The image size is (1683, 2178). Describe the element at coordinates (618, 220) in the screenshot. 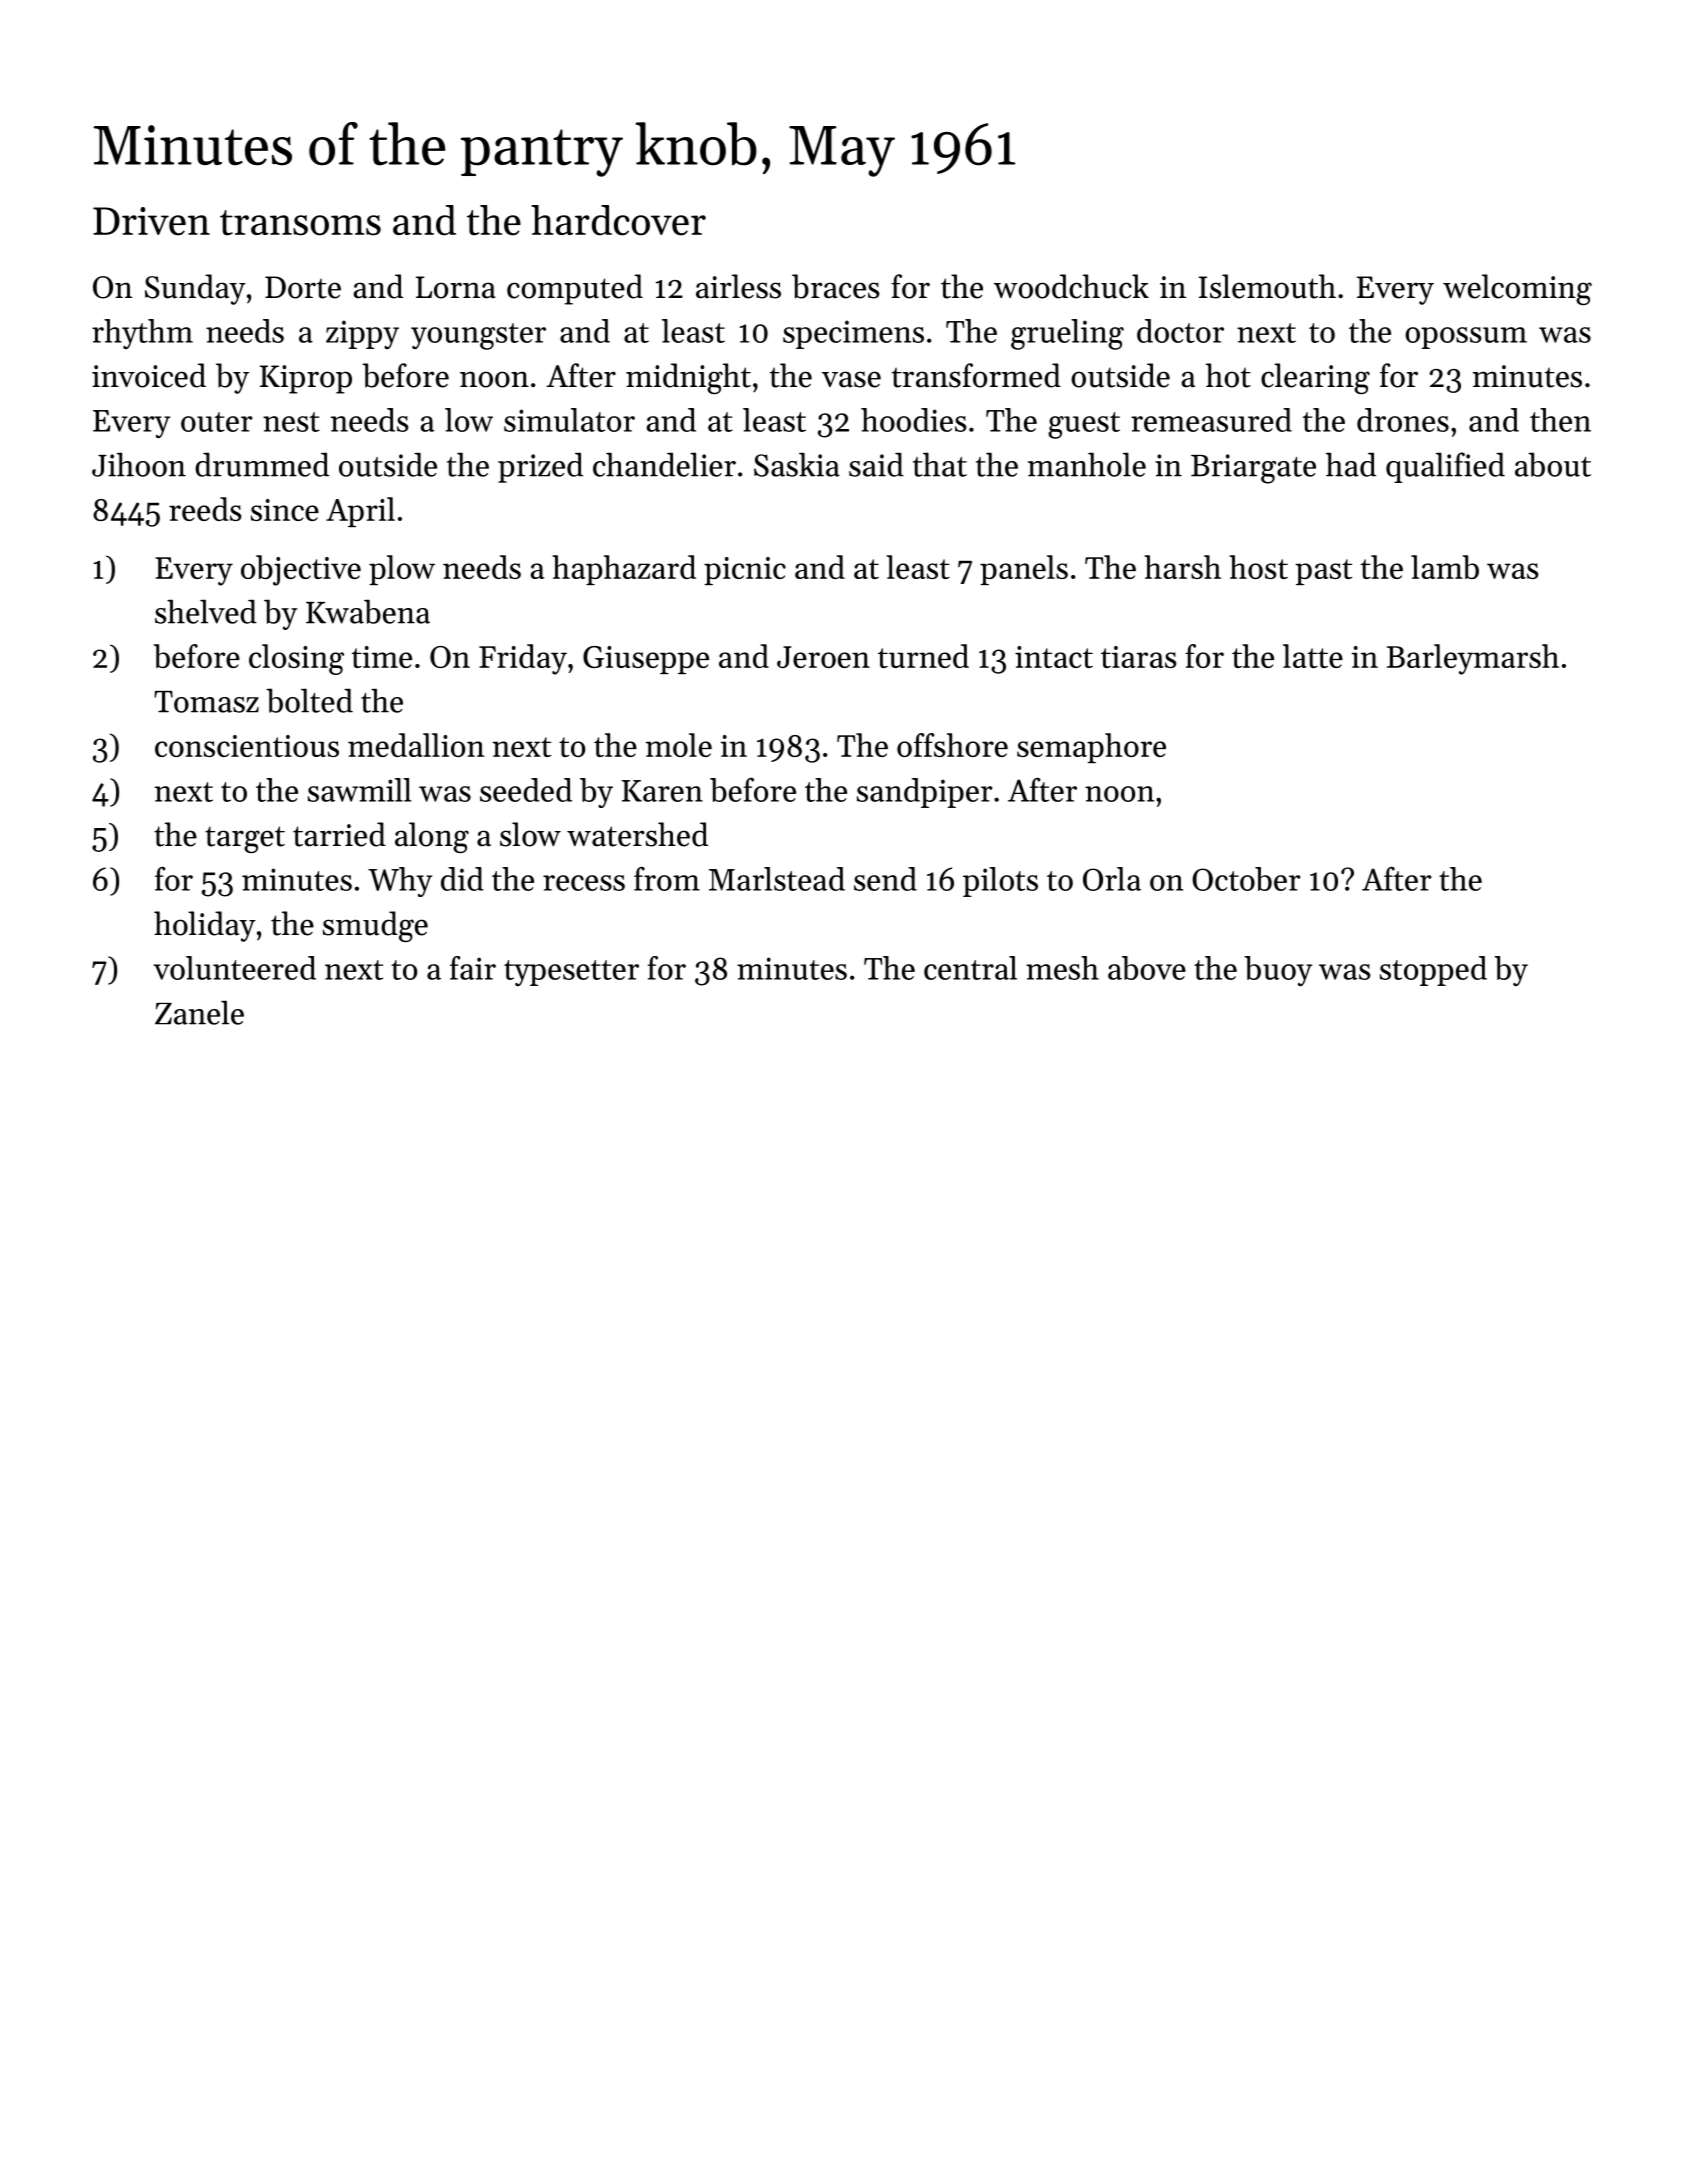

I see `hardcover` at that location.
